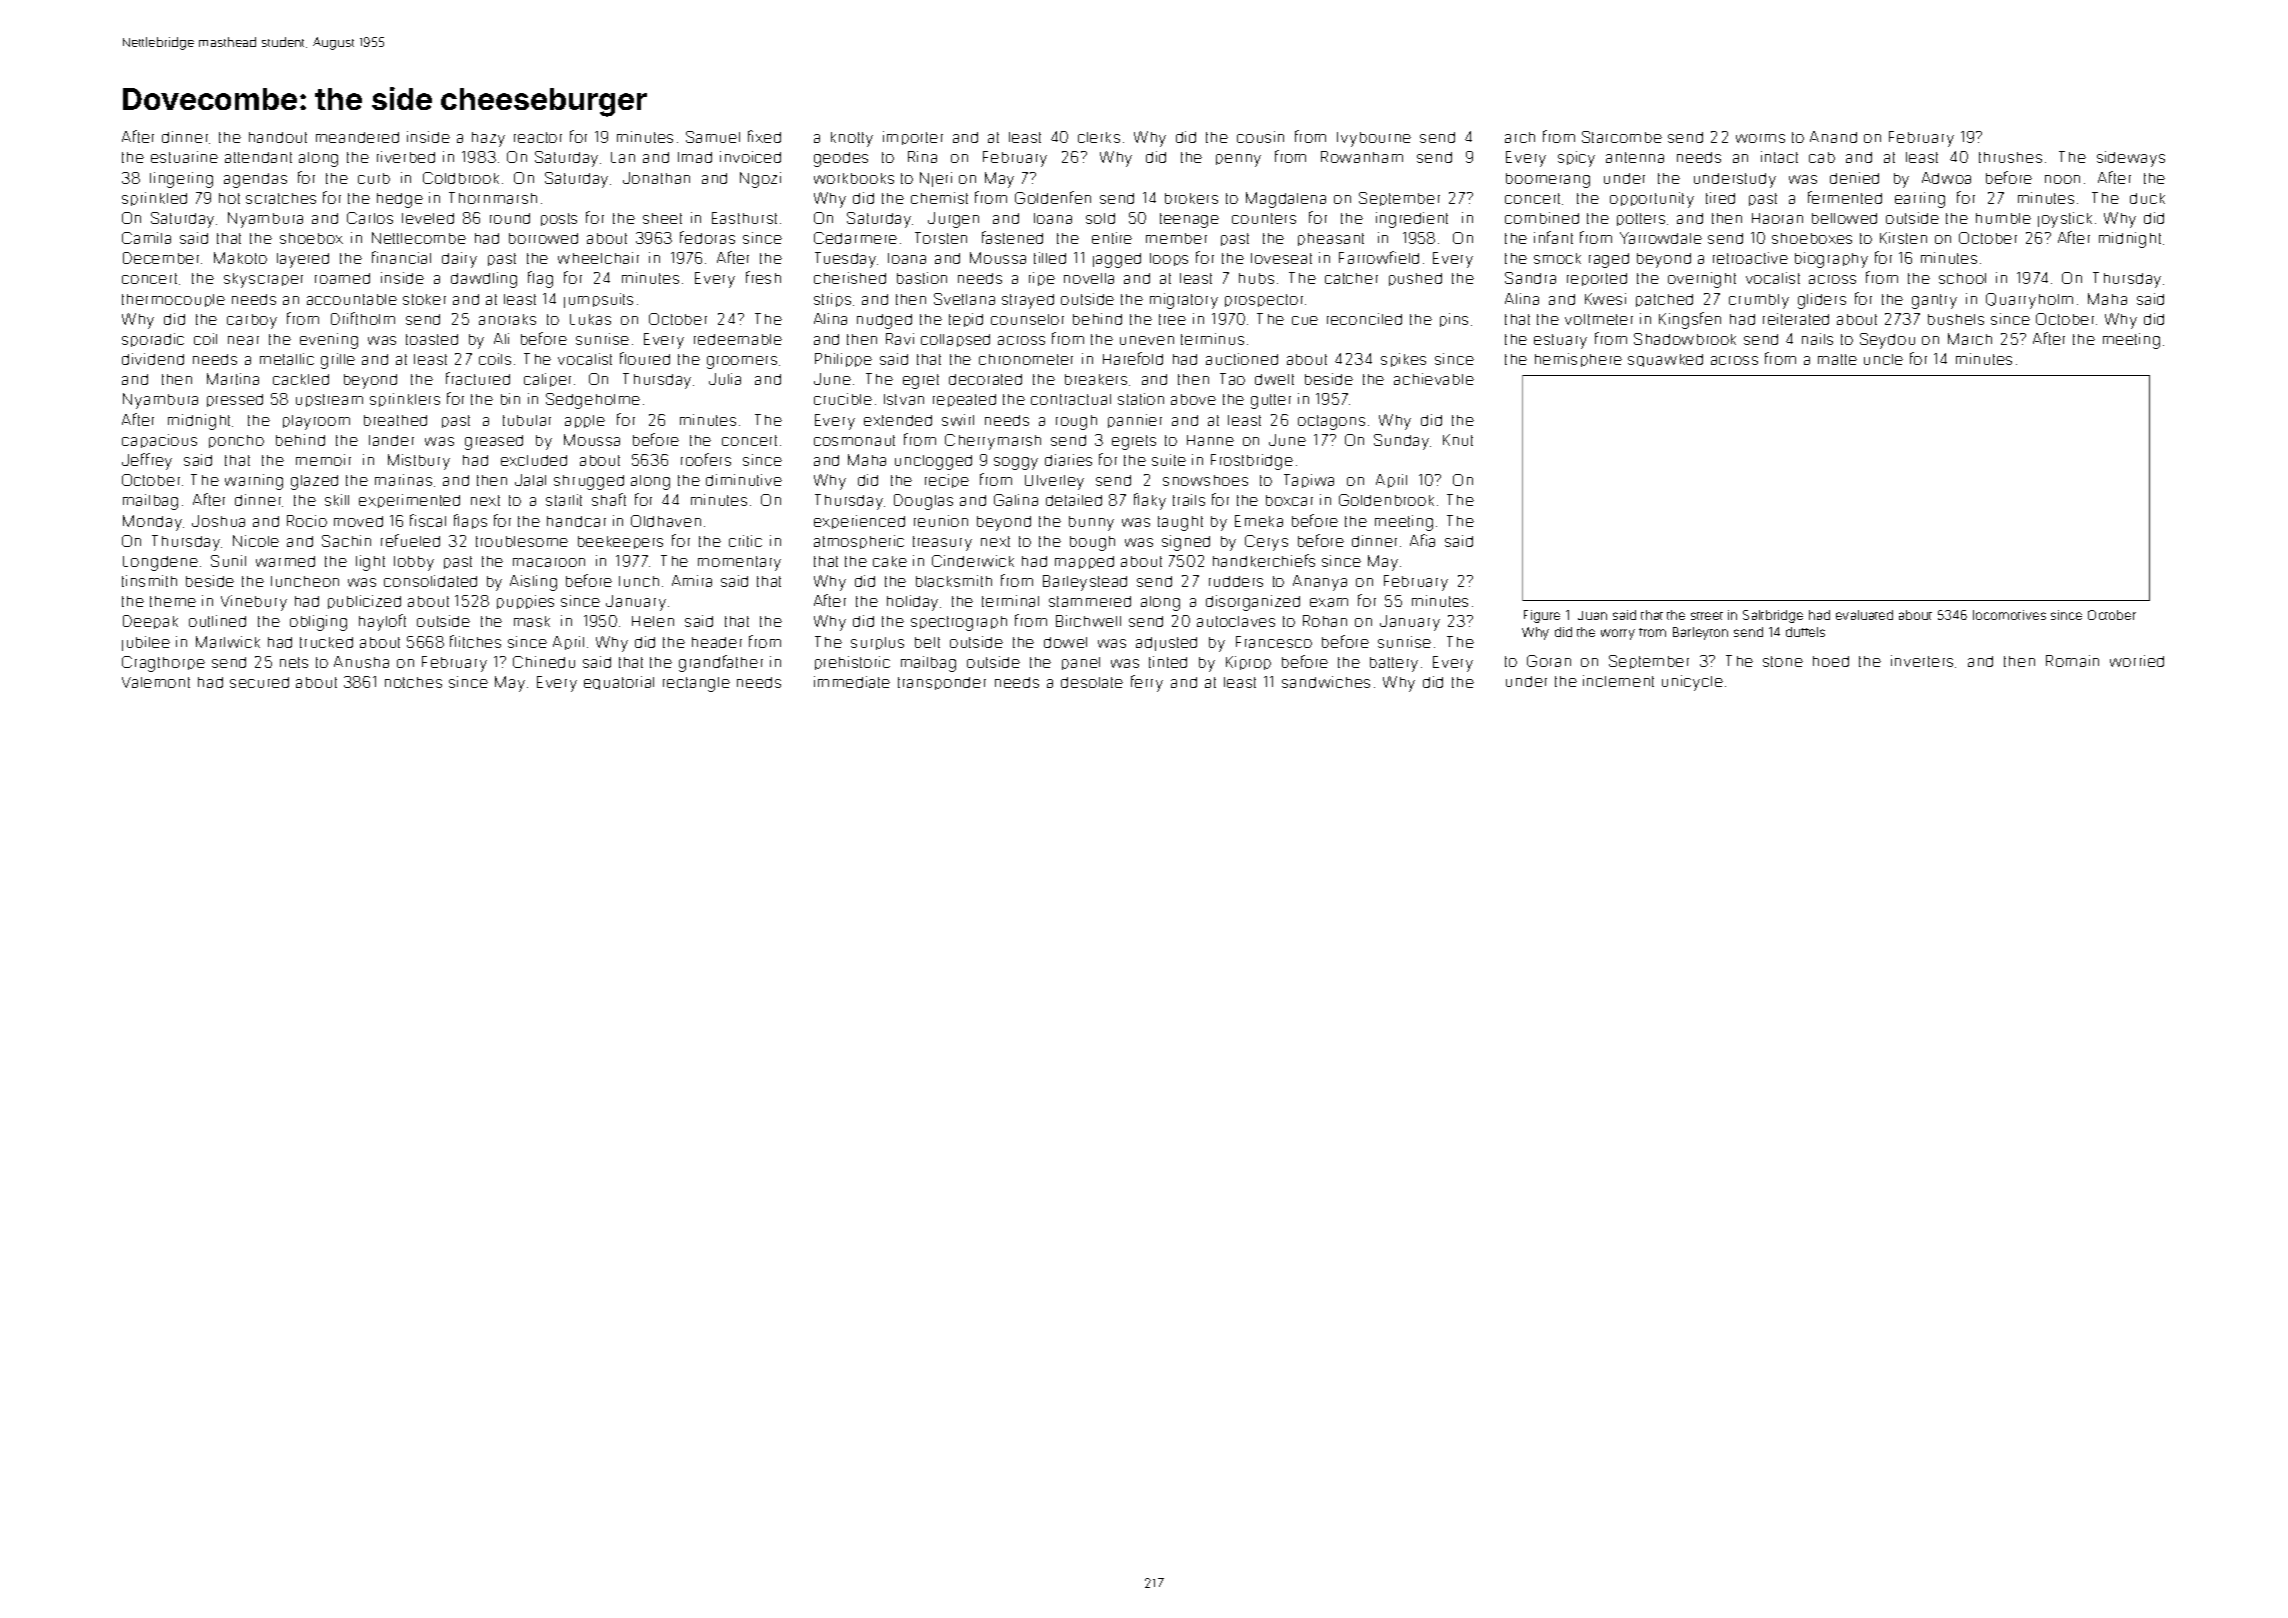 This screenshot has height=1618, width=2288. What do you see at coordinates (278, 137) in the screenshot?
I see `handout` at bounding box center [278, 137].
